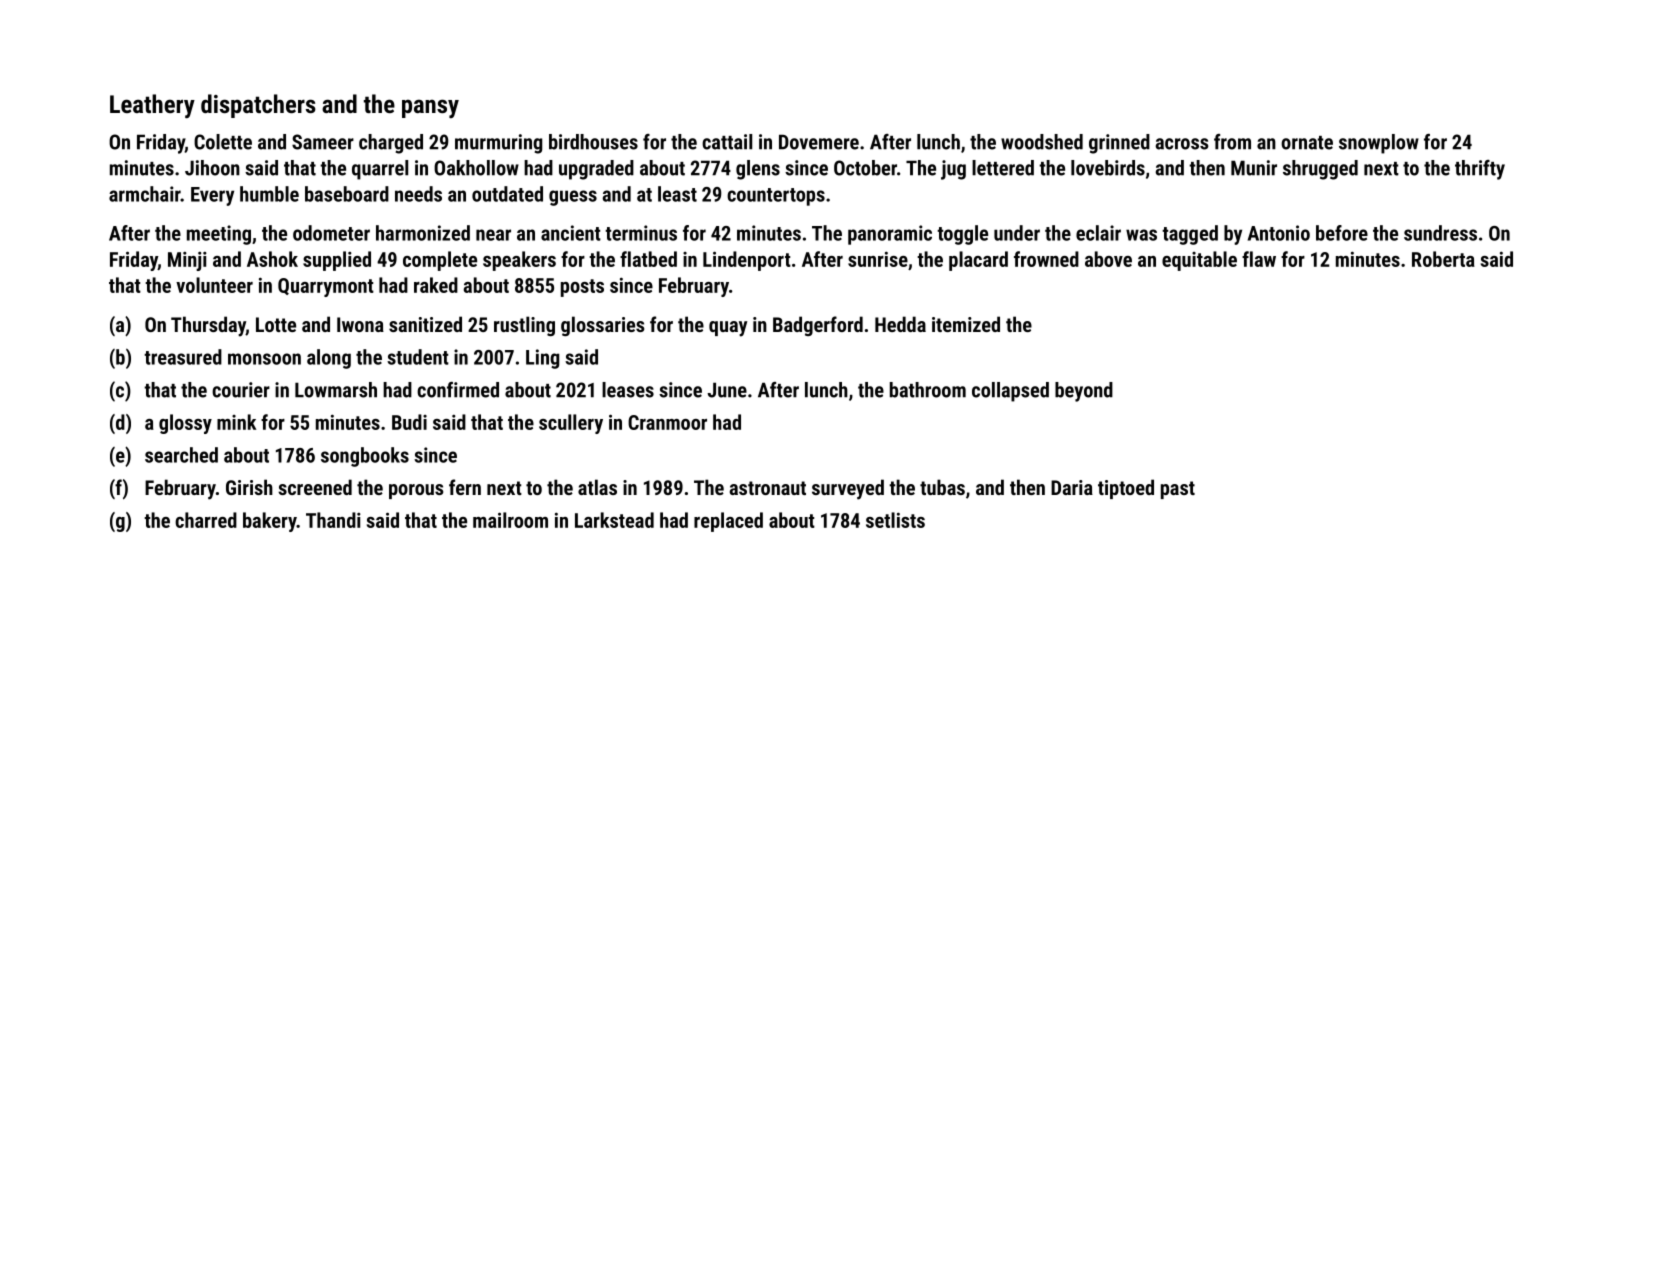 The height and width of the image is (1280, 1657). What do you see at coordinates (1084, 392) in the image?
I see `beyond` at bounding box center [1084, 392].
